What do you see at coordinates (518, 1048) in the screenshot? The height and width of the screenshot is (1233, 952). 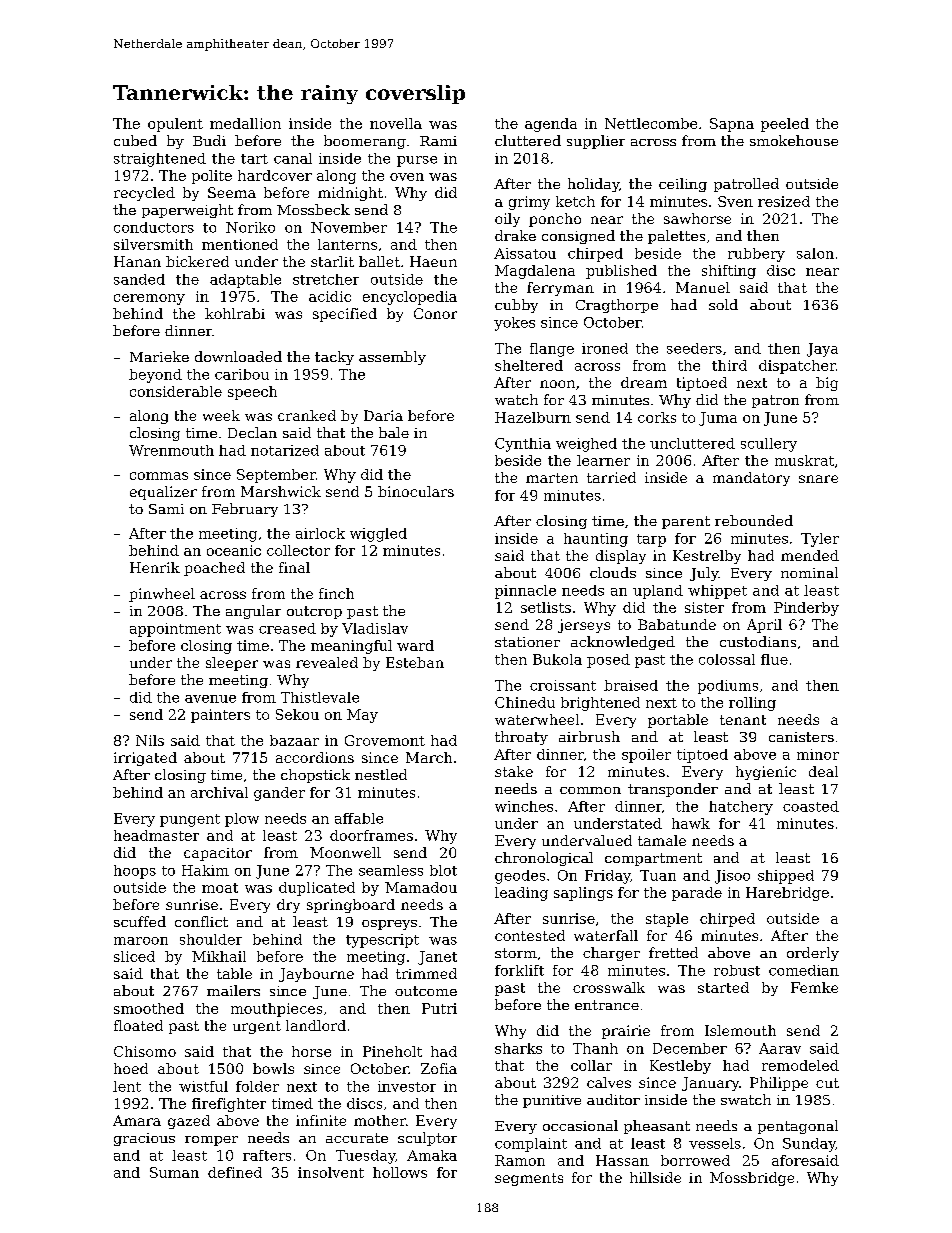 I see `sharks` at bounding box center [518, 1048].
